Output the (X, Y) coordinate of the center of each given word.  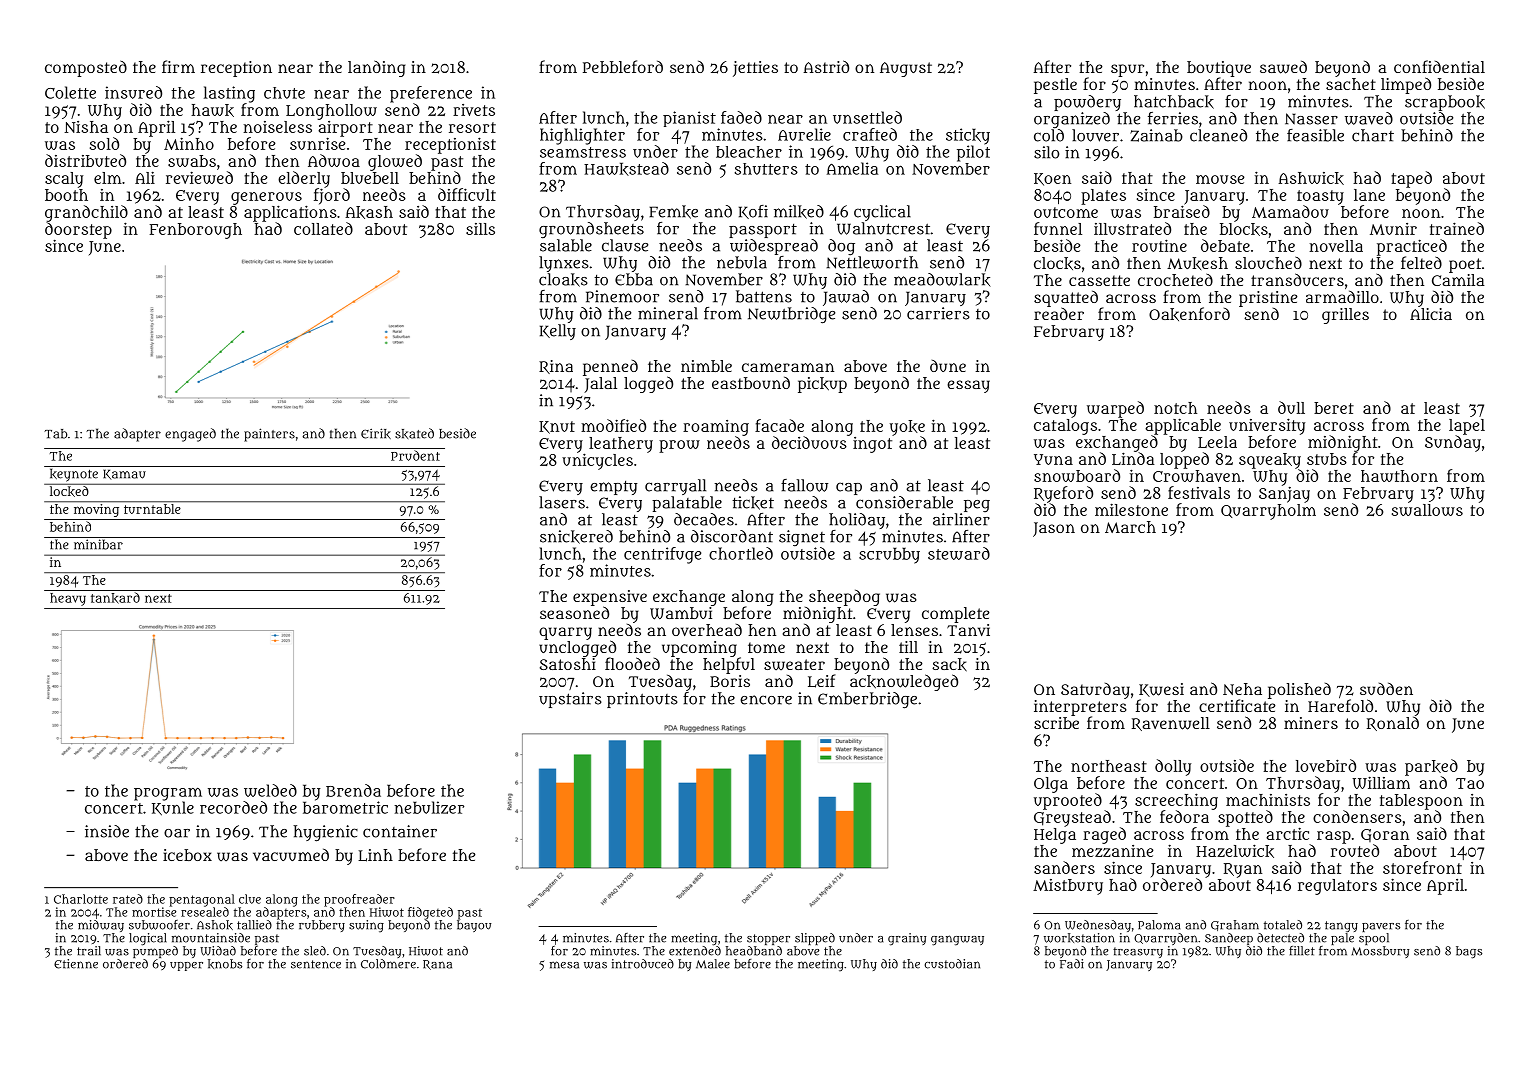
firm (178, 66)
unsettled (867, 117)
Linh (375, 855)
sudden (1386, 688)
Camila (1458, 280)
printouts (642, 700)
